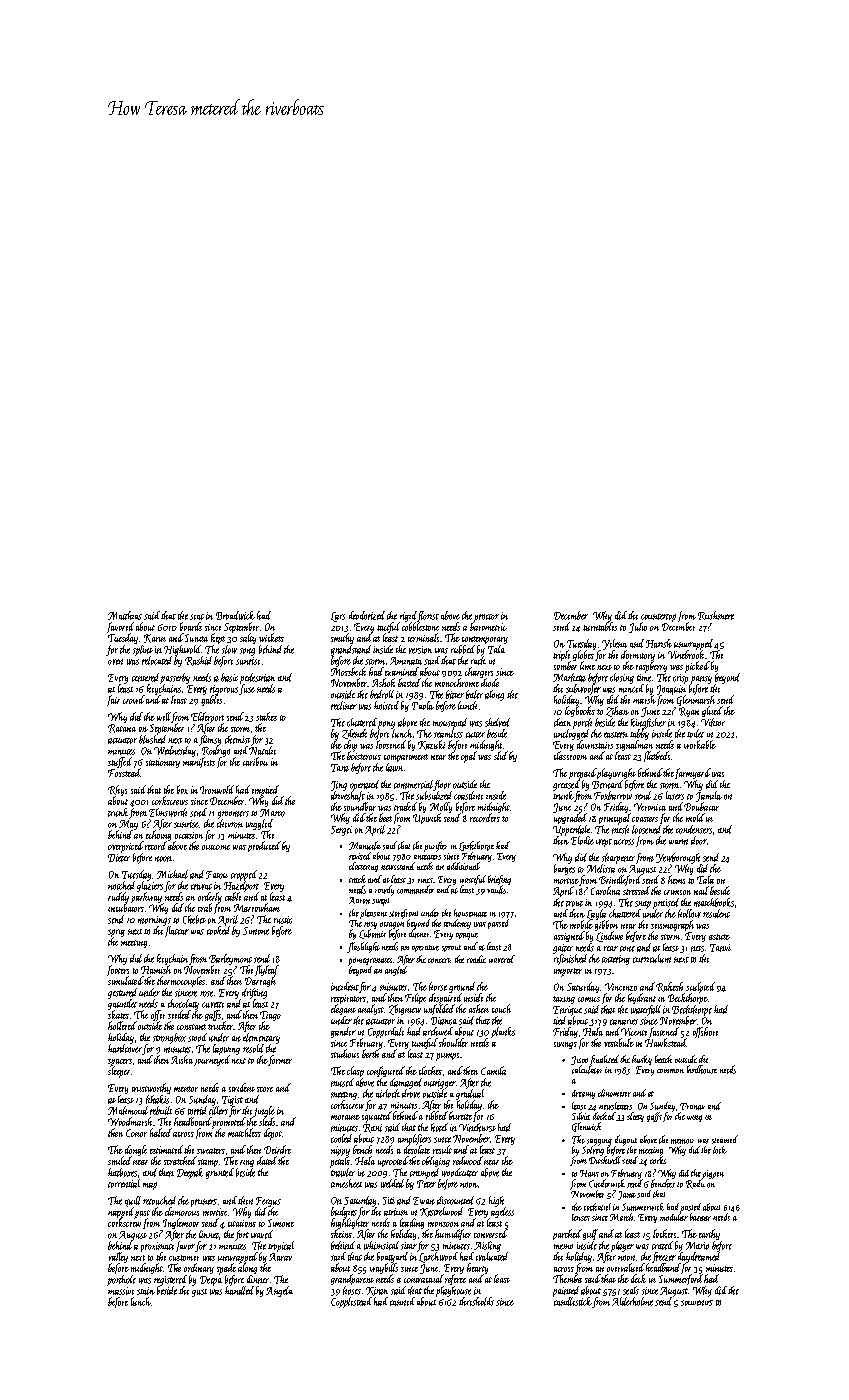 Image resolution: width=849 pixels, height=1400 pixels. Describe the element at coordinates (486, 618) in the screenshot. I see `proctor` at that location.
